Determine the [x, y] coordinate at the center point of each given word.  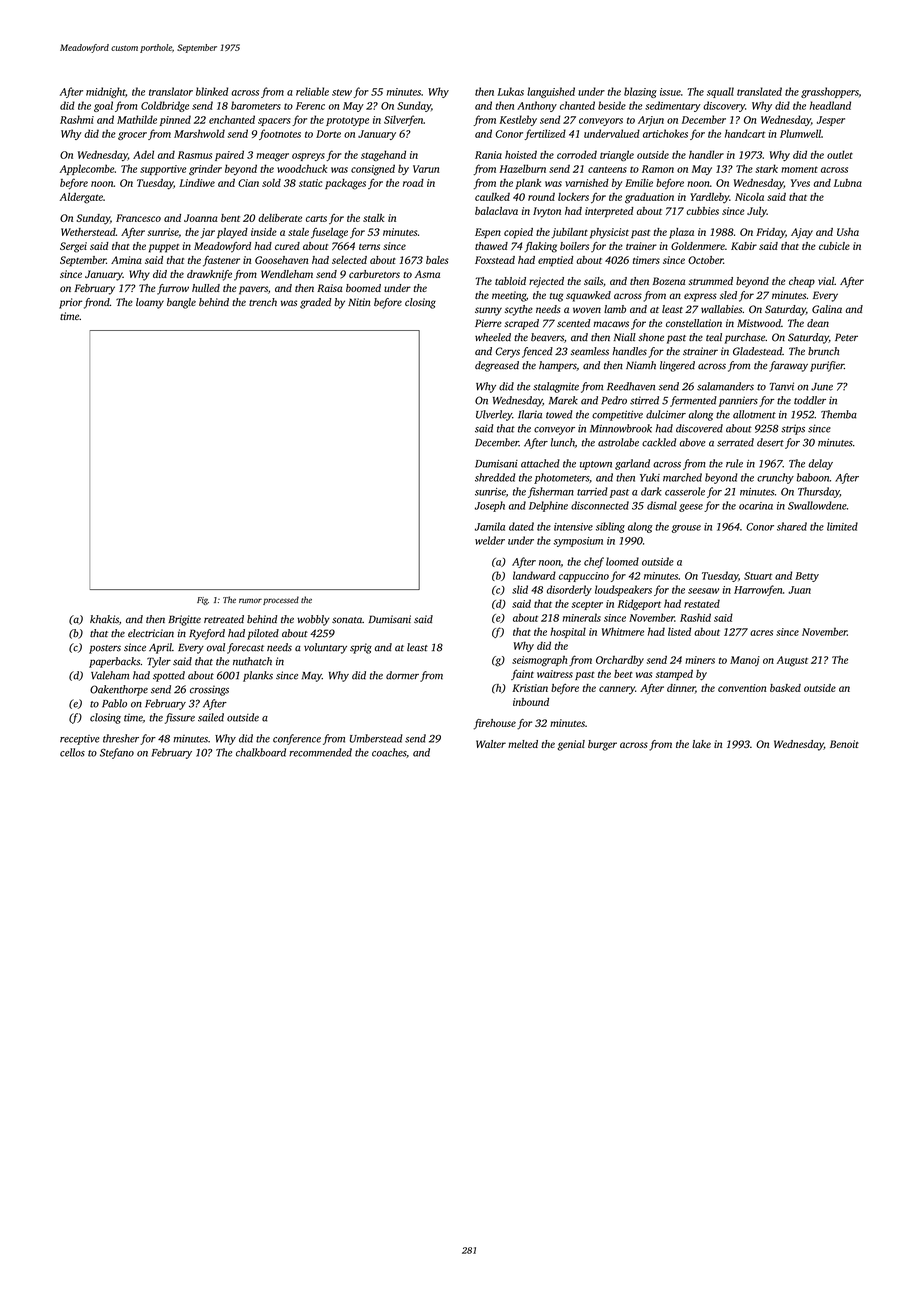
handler [706, 154]
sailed [211, 717]
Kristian [530, 688]
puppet [164, 248]
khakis [104, 619]
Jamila [490, 526]
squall [720, 92]
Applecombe [87, 169]
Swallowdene [817, 505]
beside [612, 105]
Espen [488, 233]
